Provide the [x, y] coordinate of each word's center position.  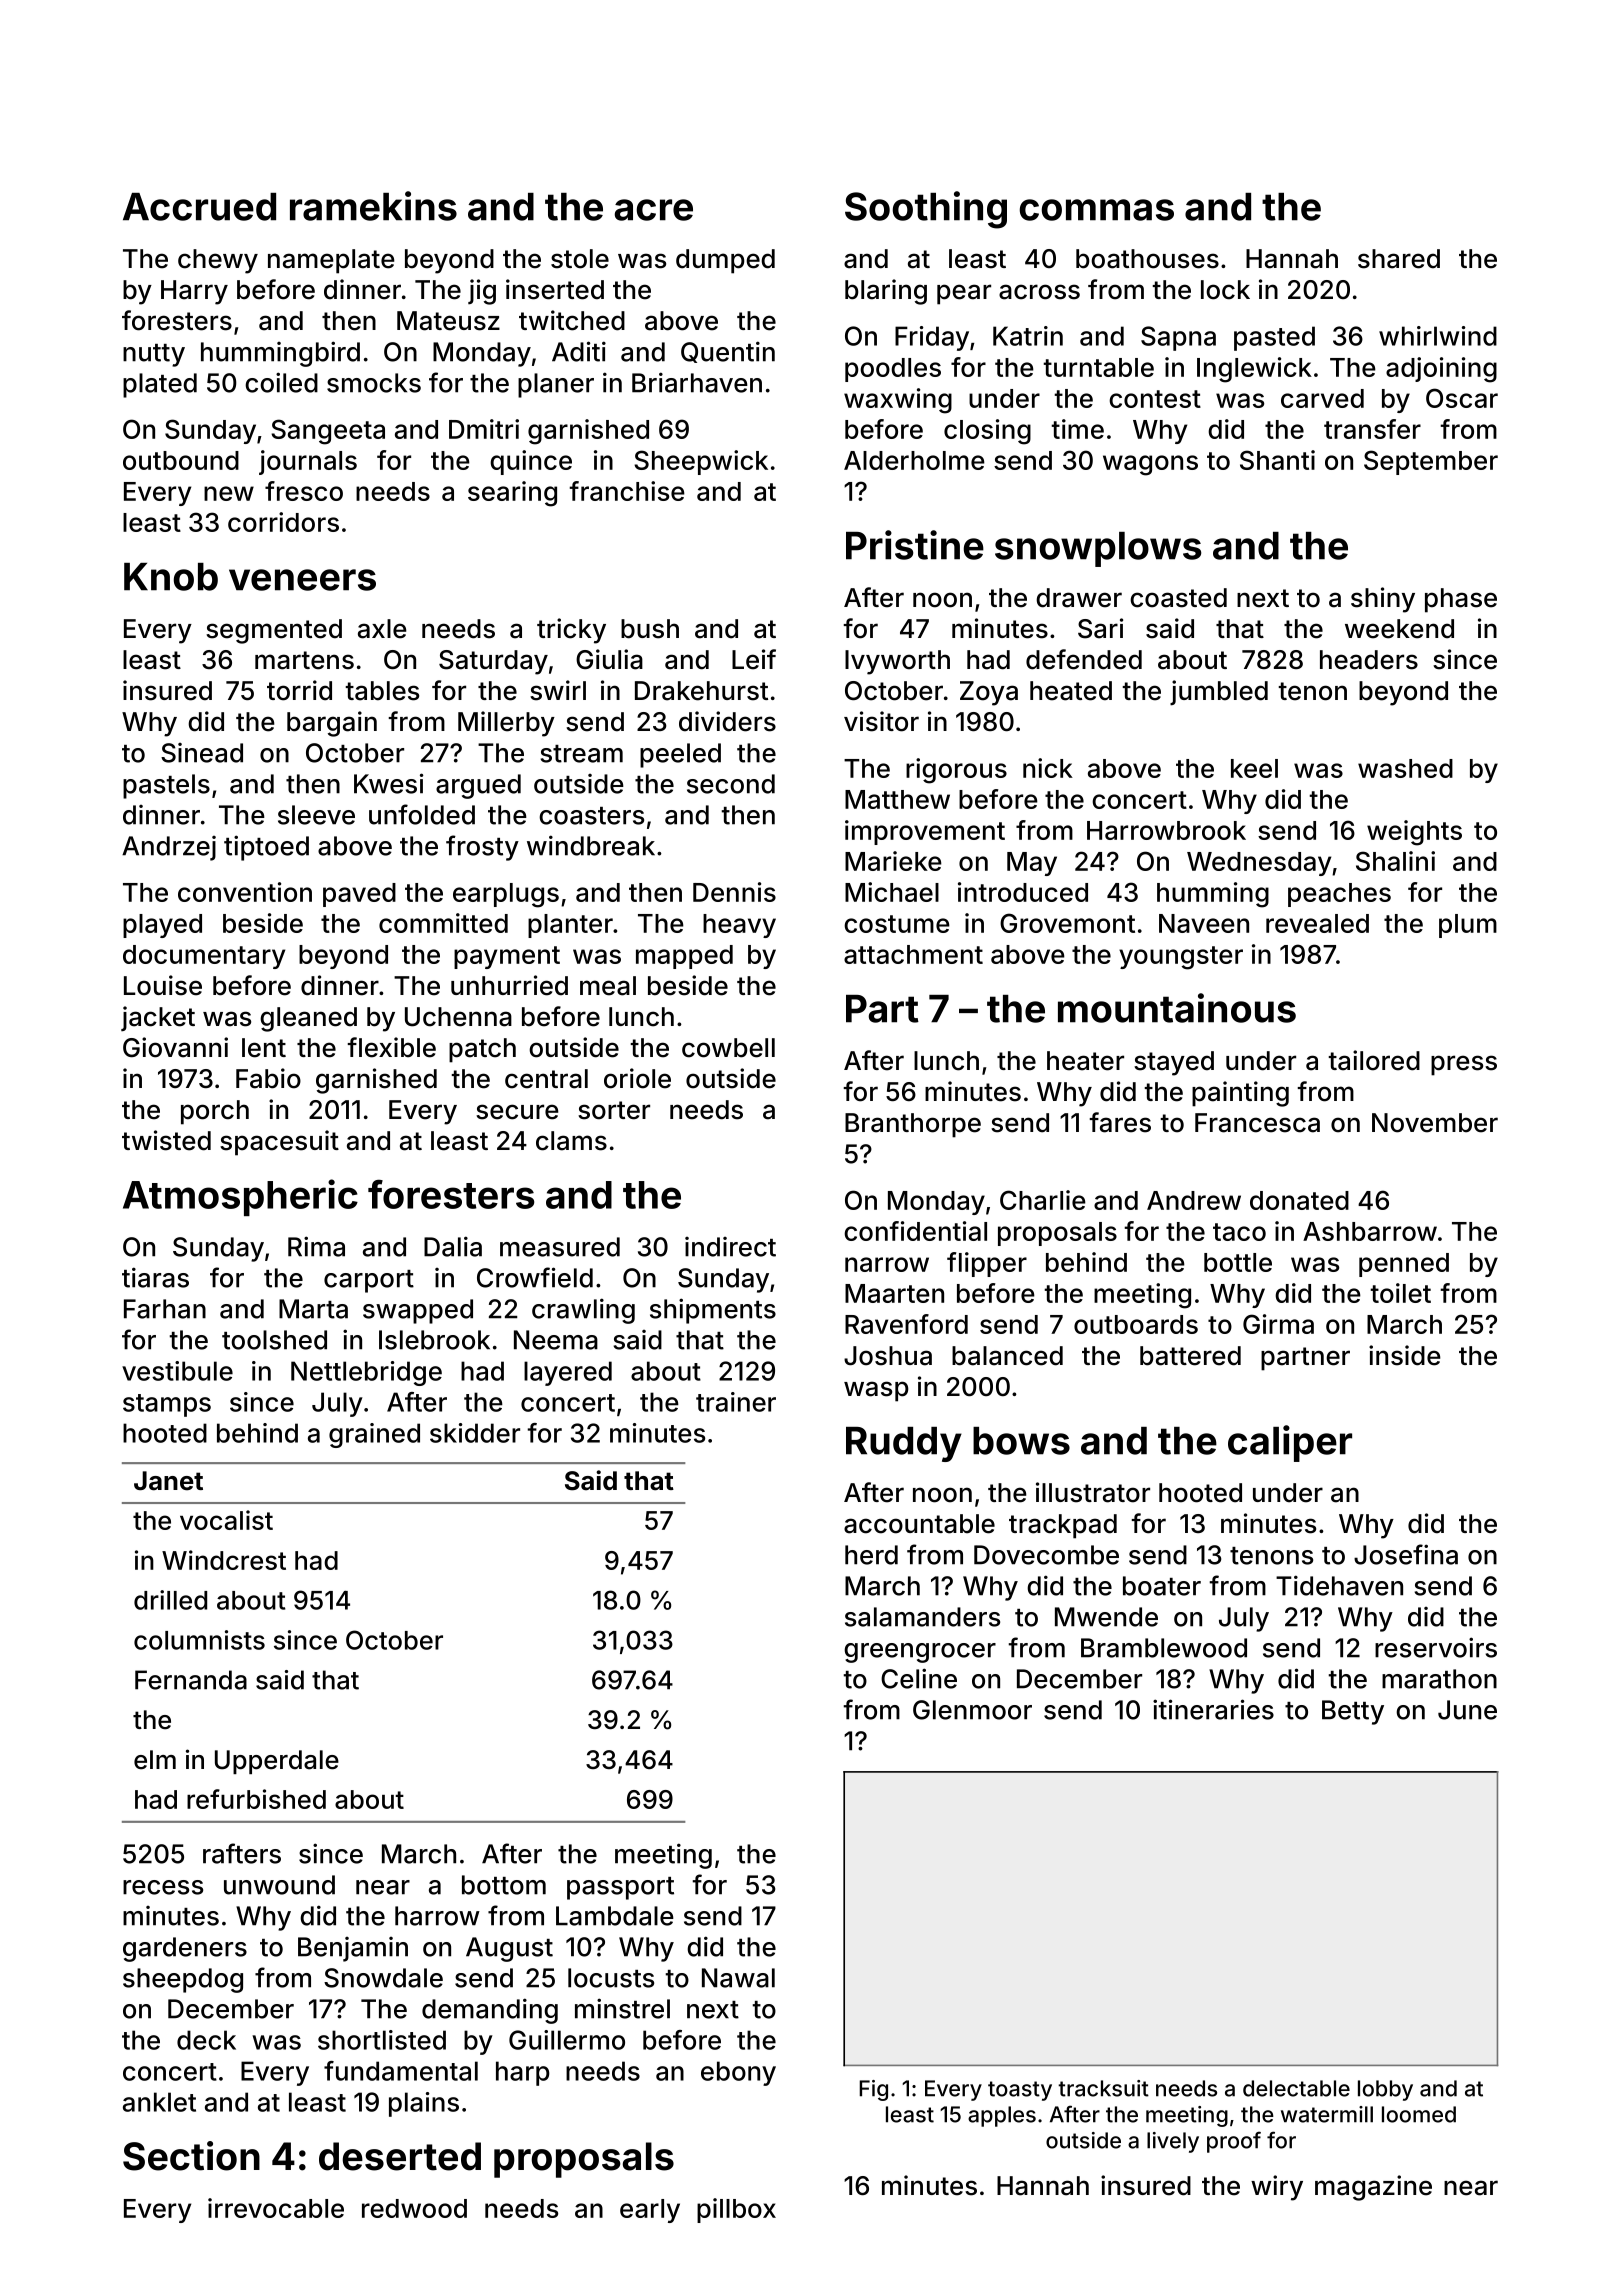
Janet [168, 1481]
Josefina [1406, 1554]
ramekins [373, 206]
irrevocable [276, 2208]
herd [871, 1555]
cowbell [728, 1048]
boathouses [1147, 259]
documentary [204, 957]
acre [654, 210]
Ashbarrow [1370, 1231]
